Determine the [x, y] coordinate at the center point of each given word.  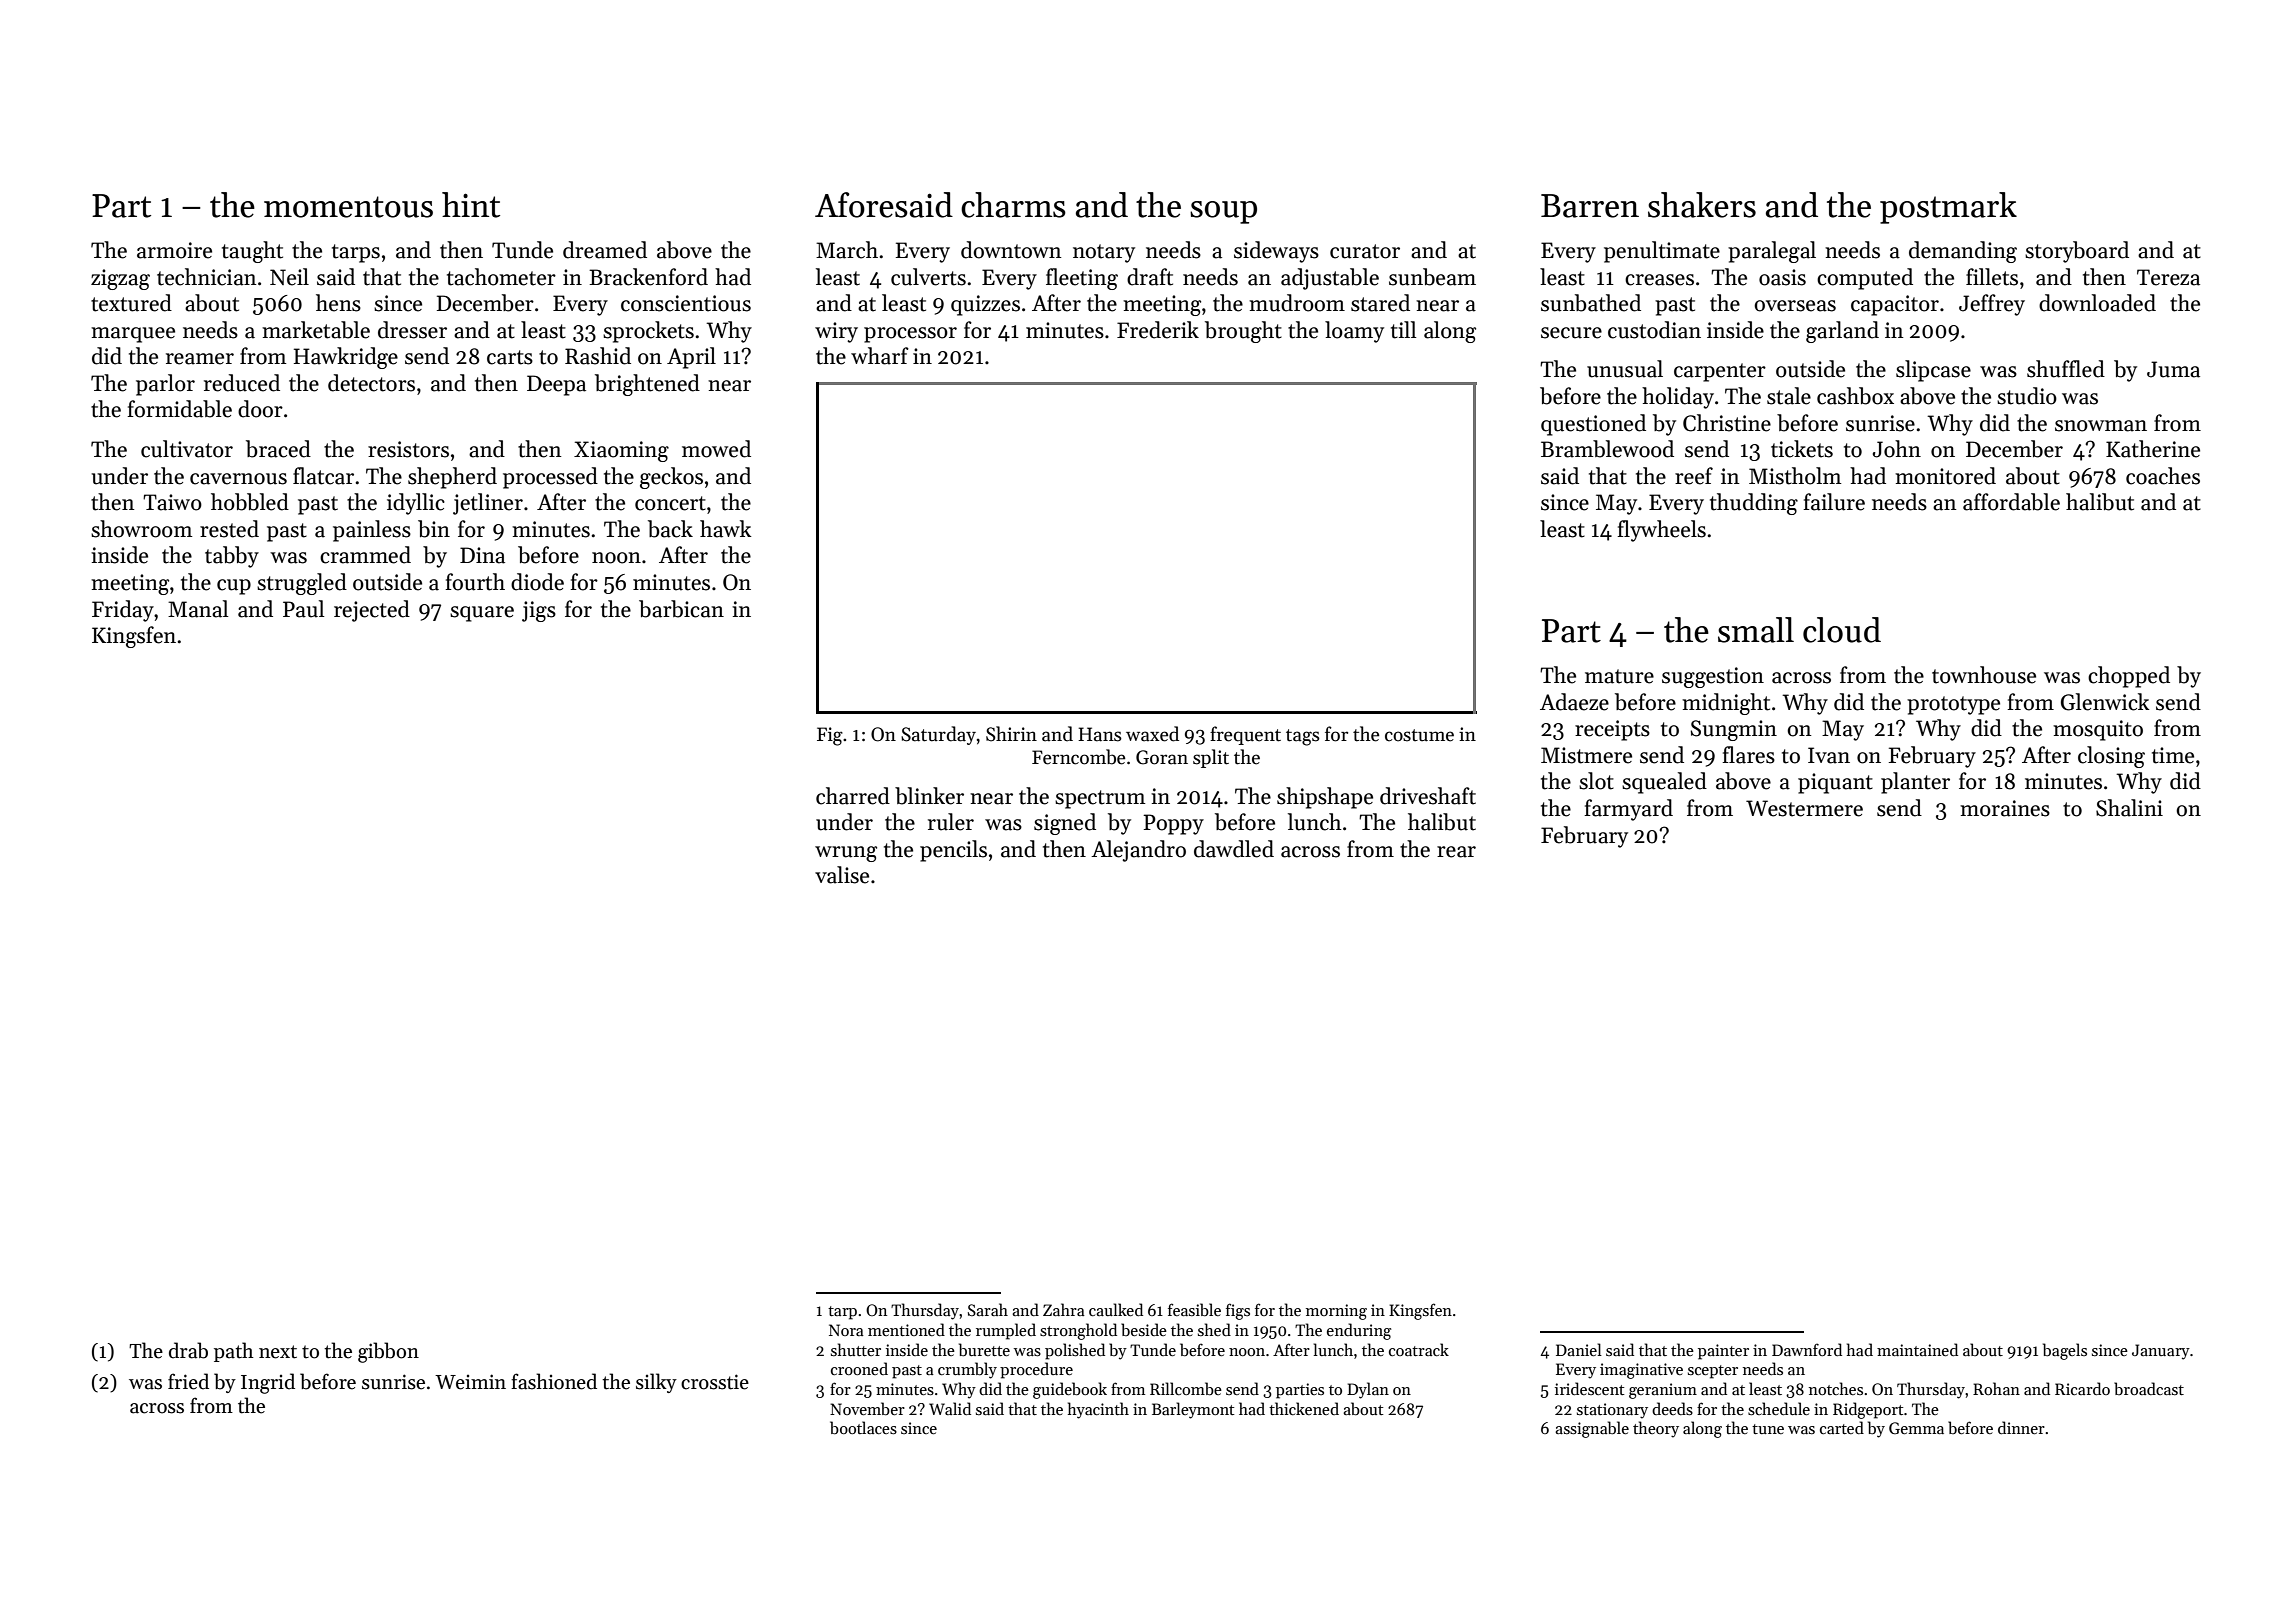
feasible [1194, 1310]
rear [1456, 852]
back [670, 529]
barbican [681, 609]
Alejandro [1138, 851]
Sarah [988, 1309]
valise [842, 875]
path [233, 1352]
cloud [1842, 630]
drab [188, 1350]
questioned [1593, 425]
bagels [2065, 1351]
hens [338, 303]
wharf [880, 356]
